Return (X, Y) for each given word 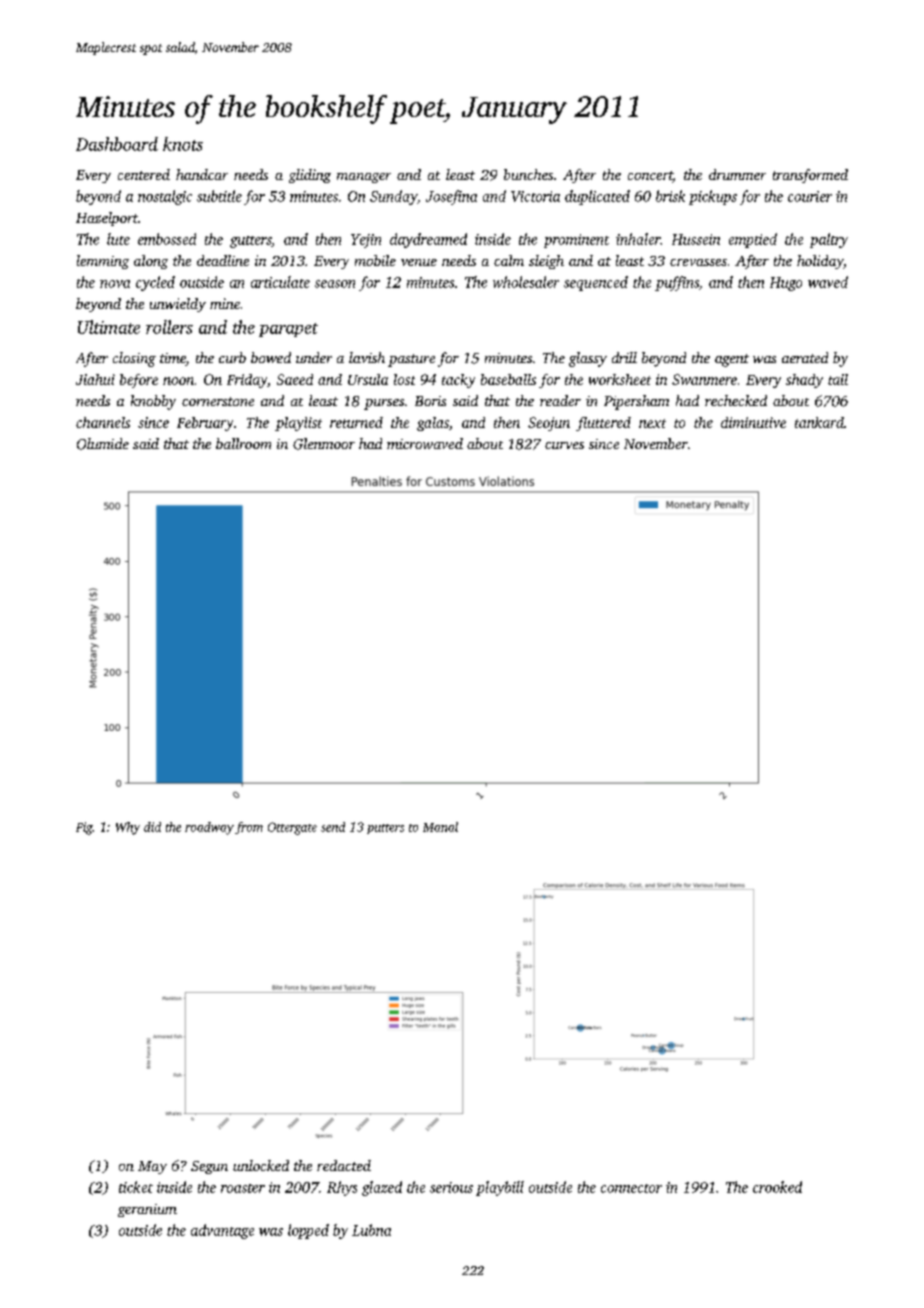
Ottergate (292, 828)
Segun (209, 1167)
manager (364, 178)
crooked (777, 1187)
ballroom (243, 443)
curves (564, 445)
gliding (310, 176)
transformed (810, 176)
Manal (440, 827)
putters (385, 829)
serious (451, 1187)
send (333, 827)
